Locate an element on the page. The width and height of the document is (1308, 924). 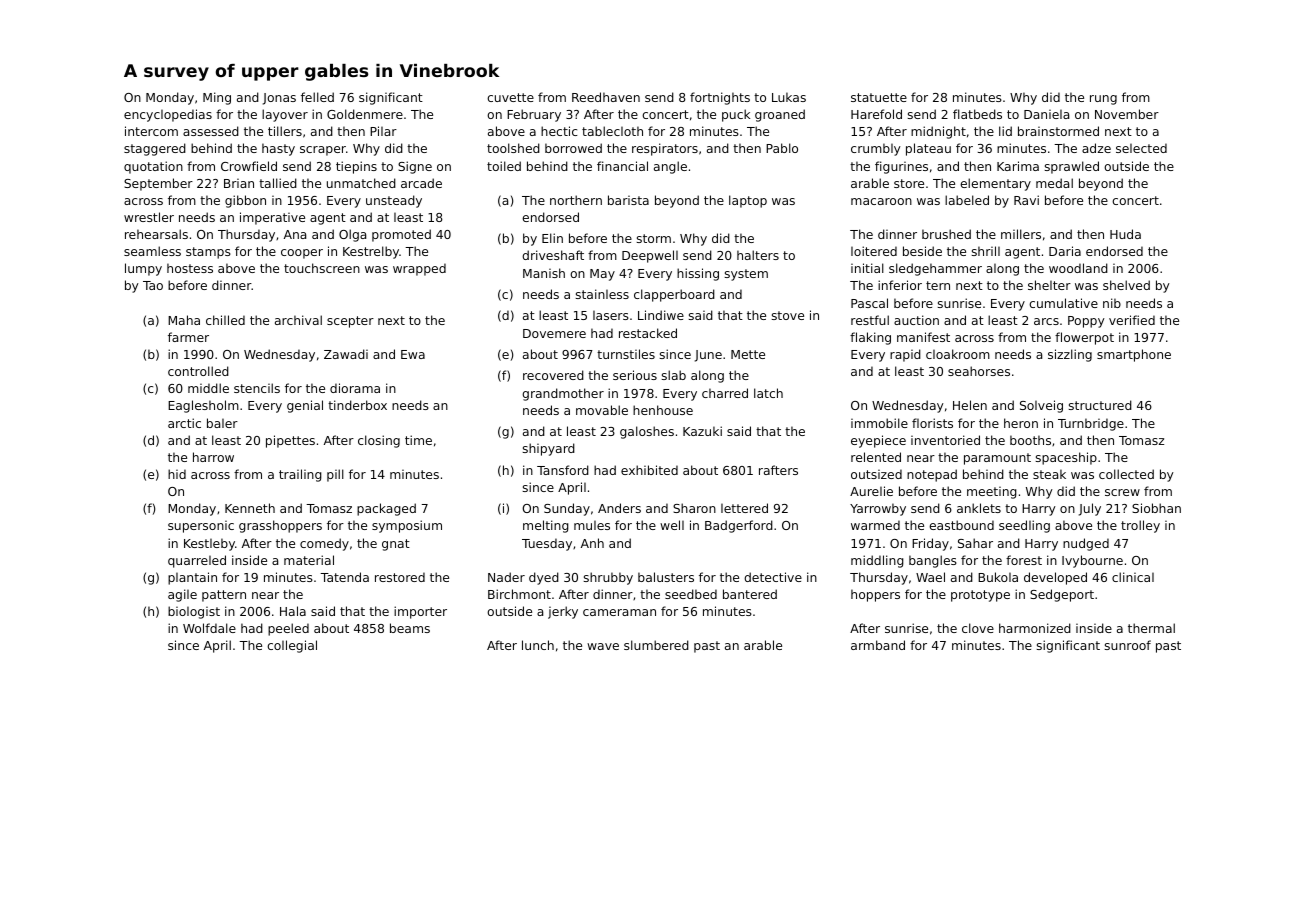
collegial is located at coordinates (292, 646).
